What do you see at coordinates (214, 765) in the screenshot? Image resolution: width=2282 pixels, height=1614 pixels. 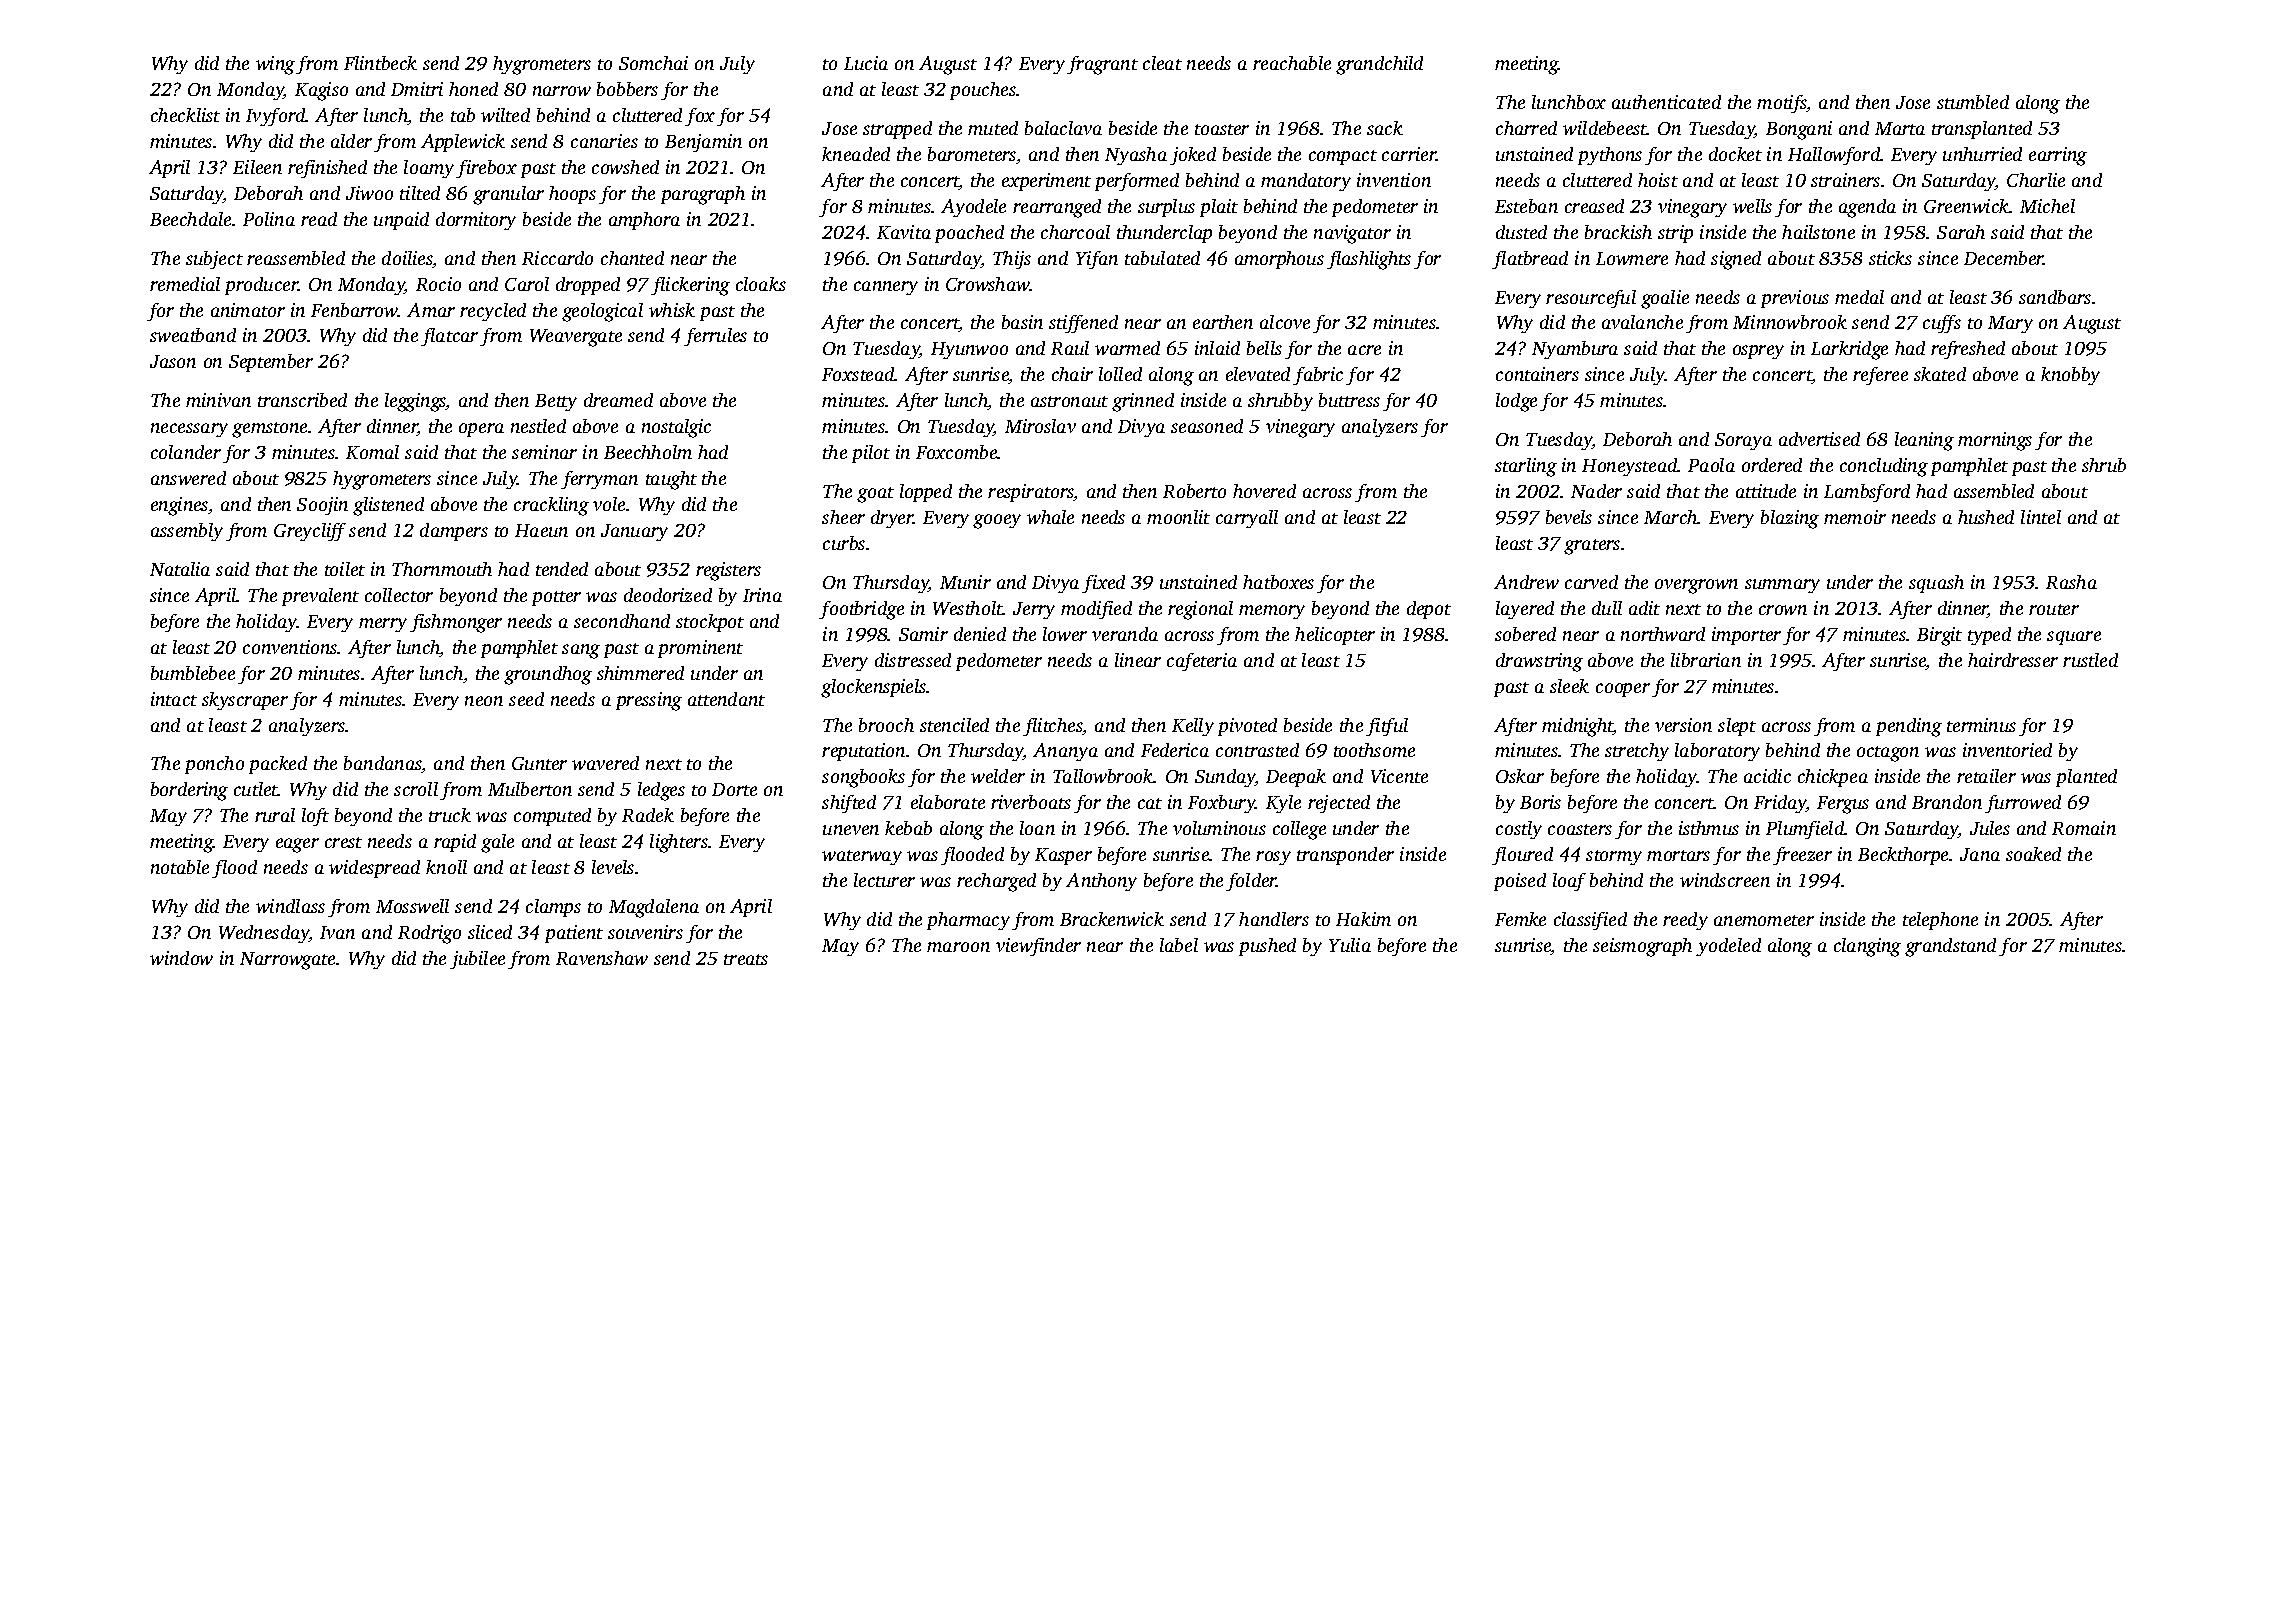 I see `poncho` at bounding box center [214, 765].
